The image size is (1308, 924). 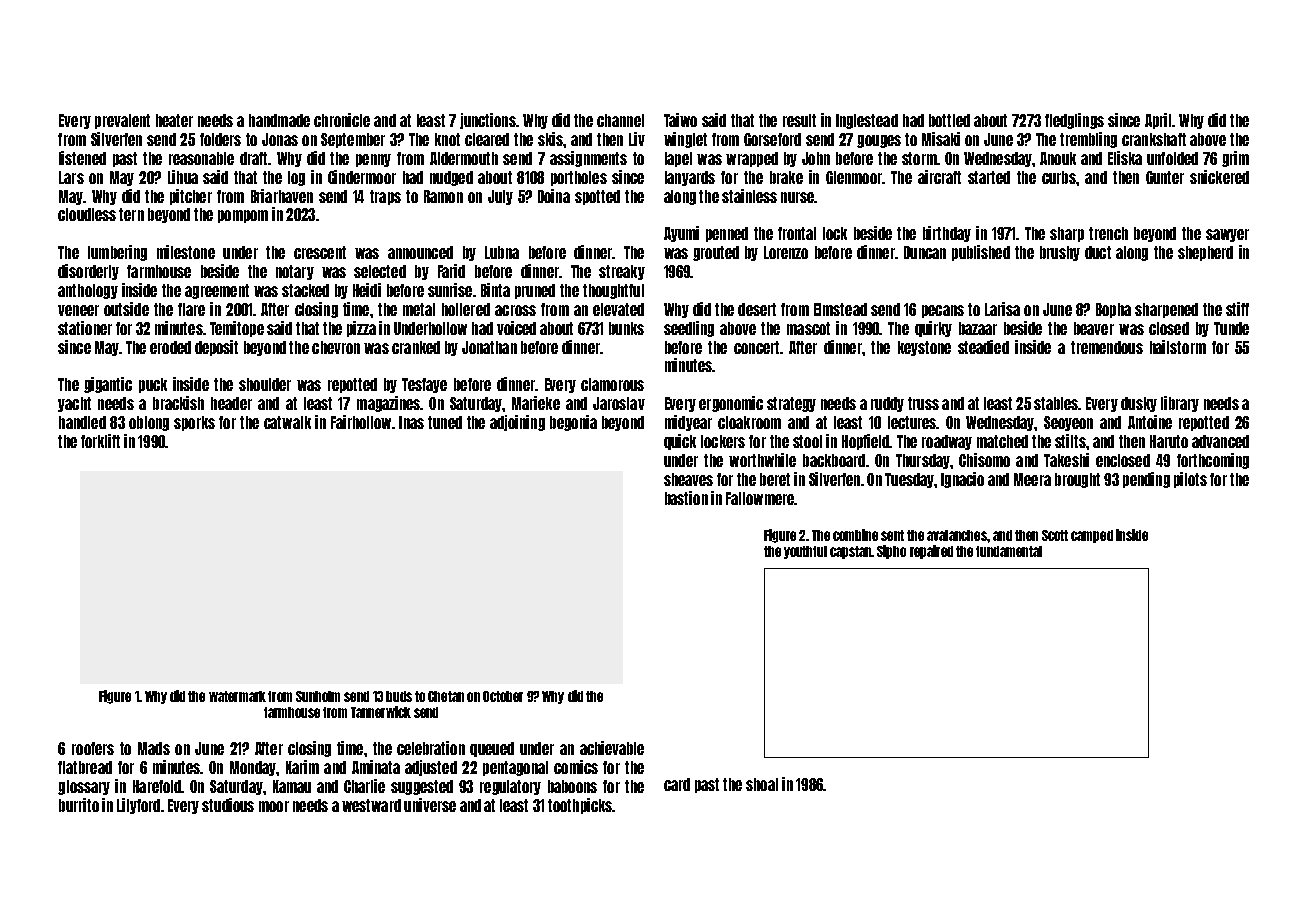 I want to click on forklift, so click(x=100, y=441).
